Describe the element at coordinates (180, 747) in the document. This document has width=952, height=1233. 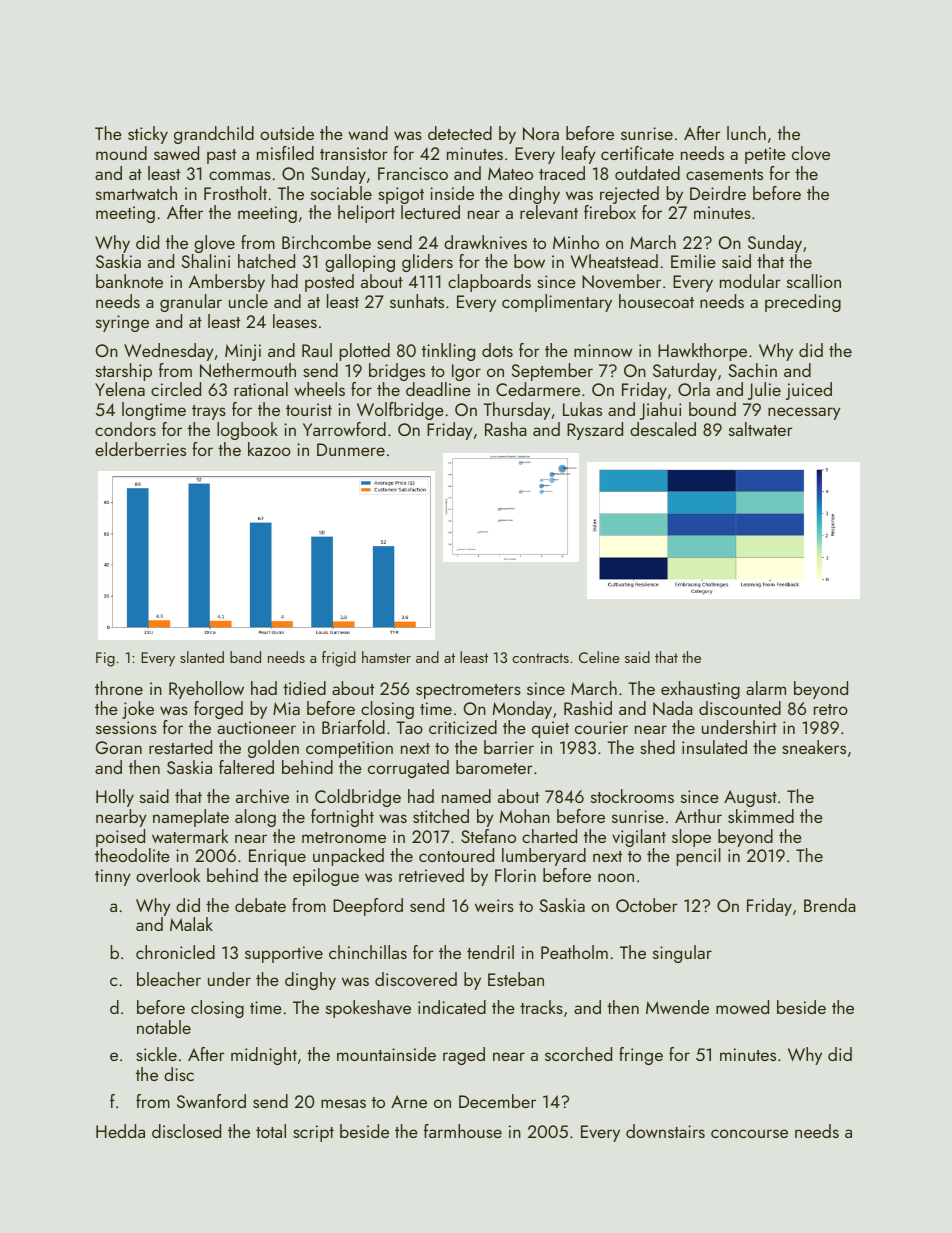
I see `restarted` at that location.
